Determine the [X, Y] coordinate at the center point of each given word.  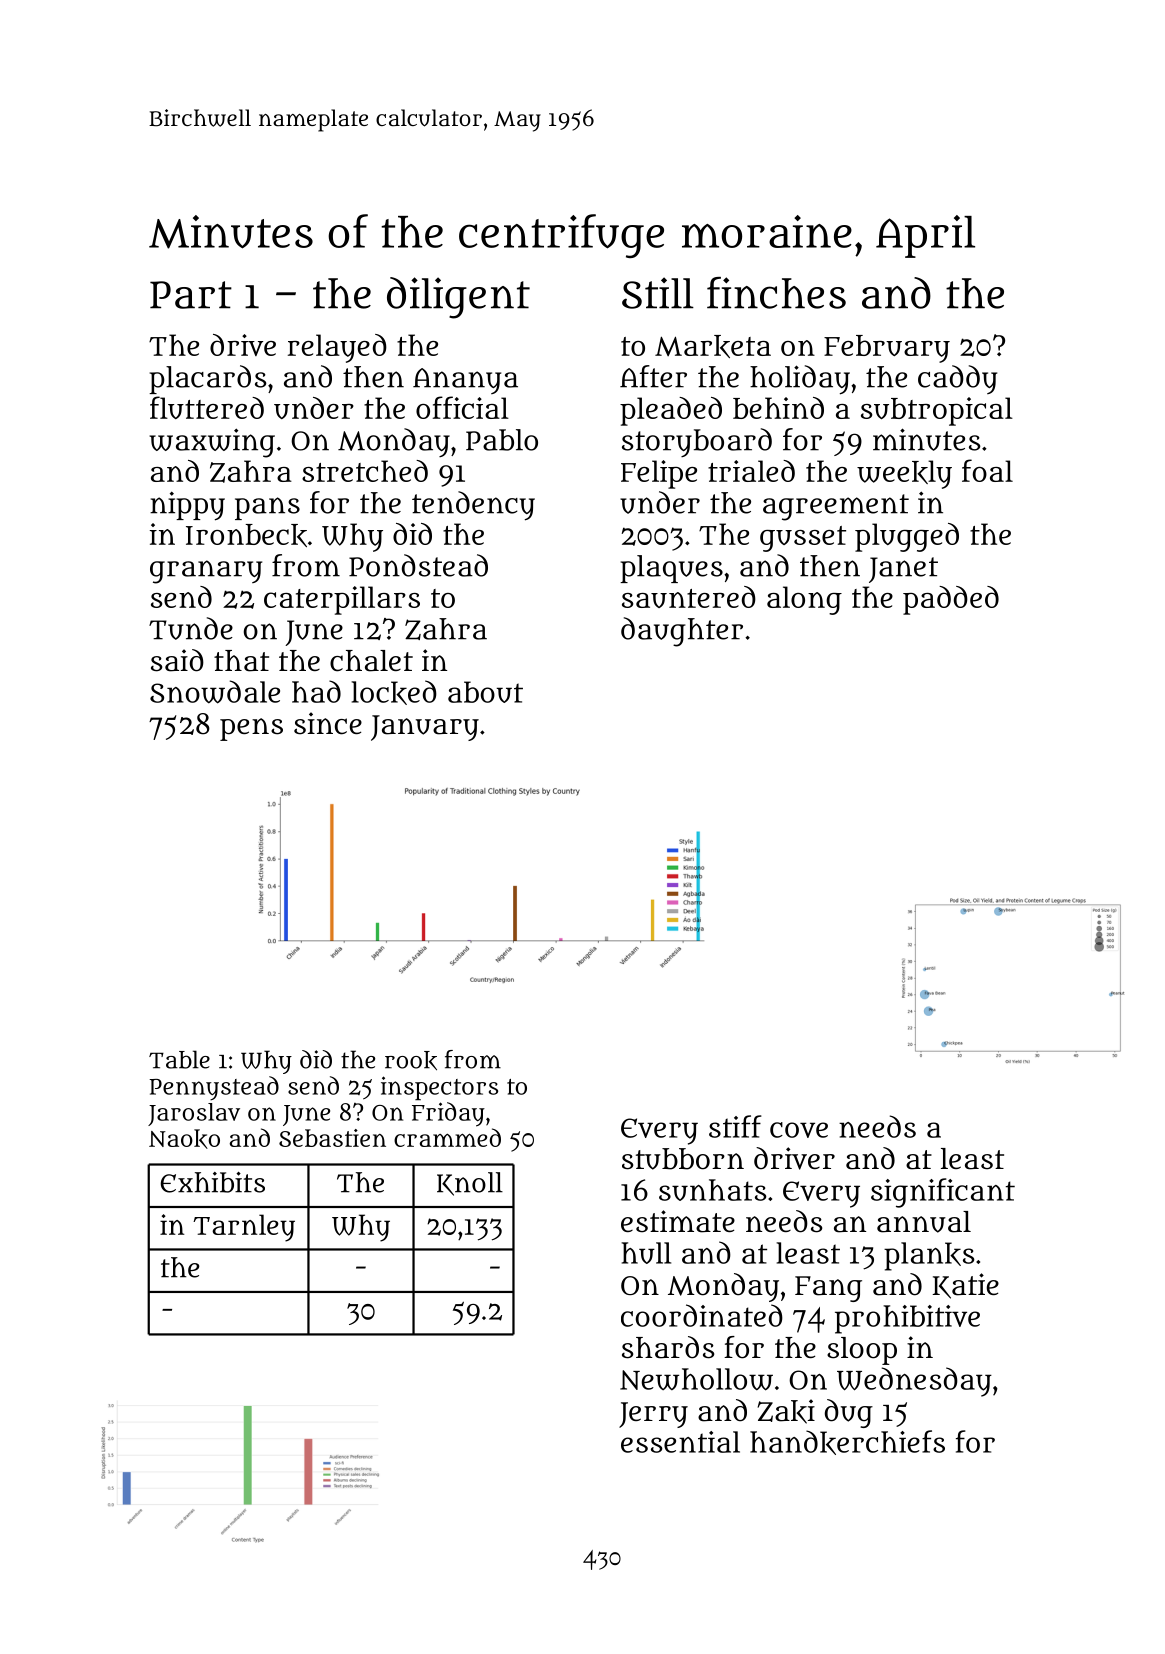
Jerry [653, 1415]
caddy [957, 379]
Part [191, 295]
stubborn [683, 1159]
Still [658, 293]
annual [924, 1222]
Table [179, 1059]
